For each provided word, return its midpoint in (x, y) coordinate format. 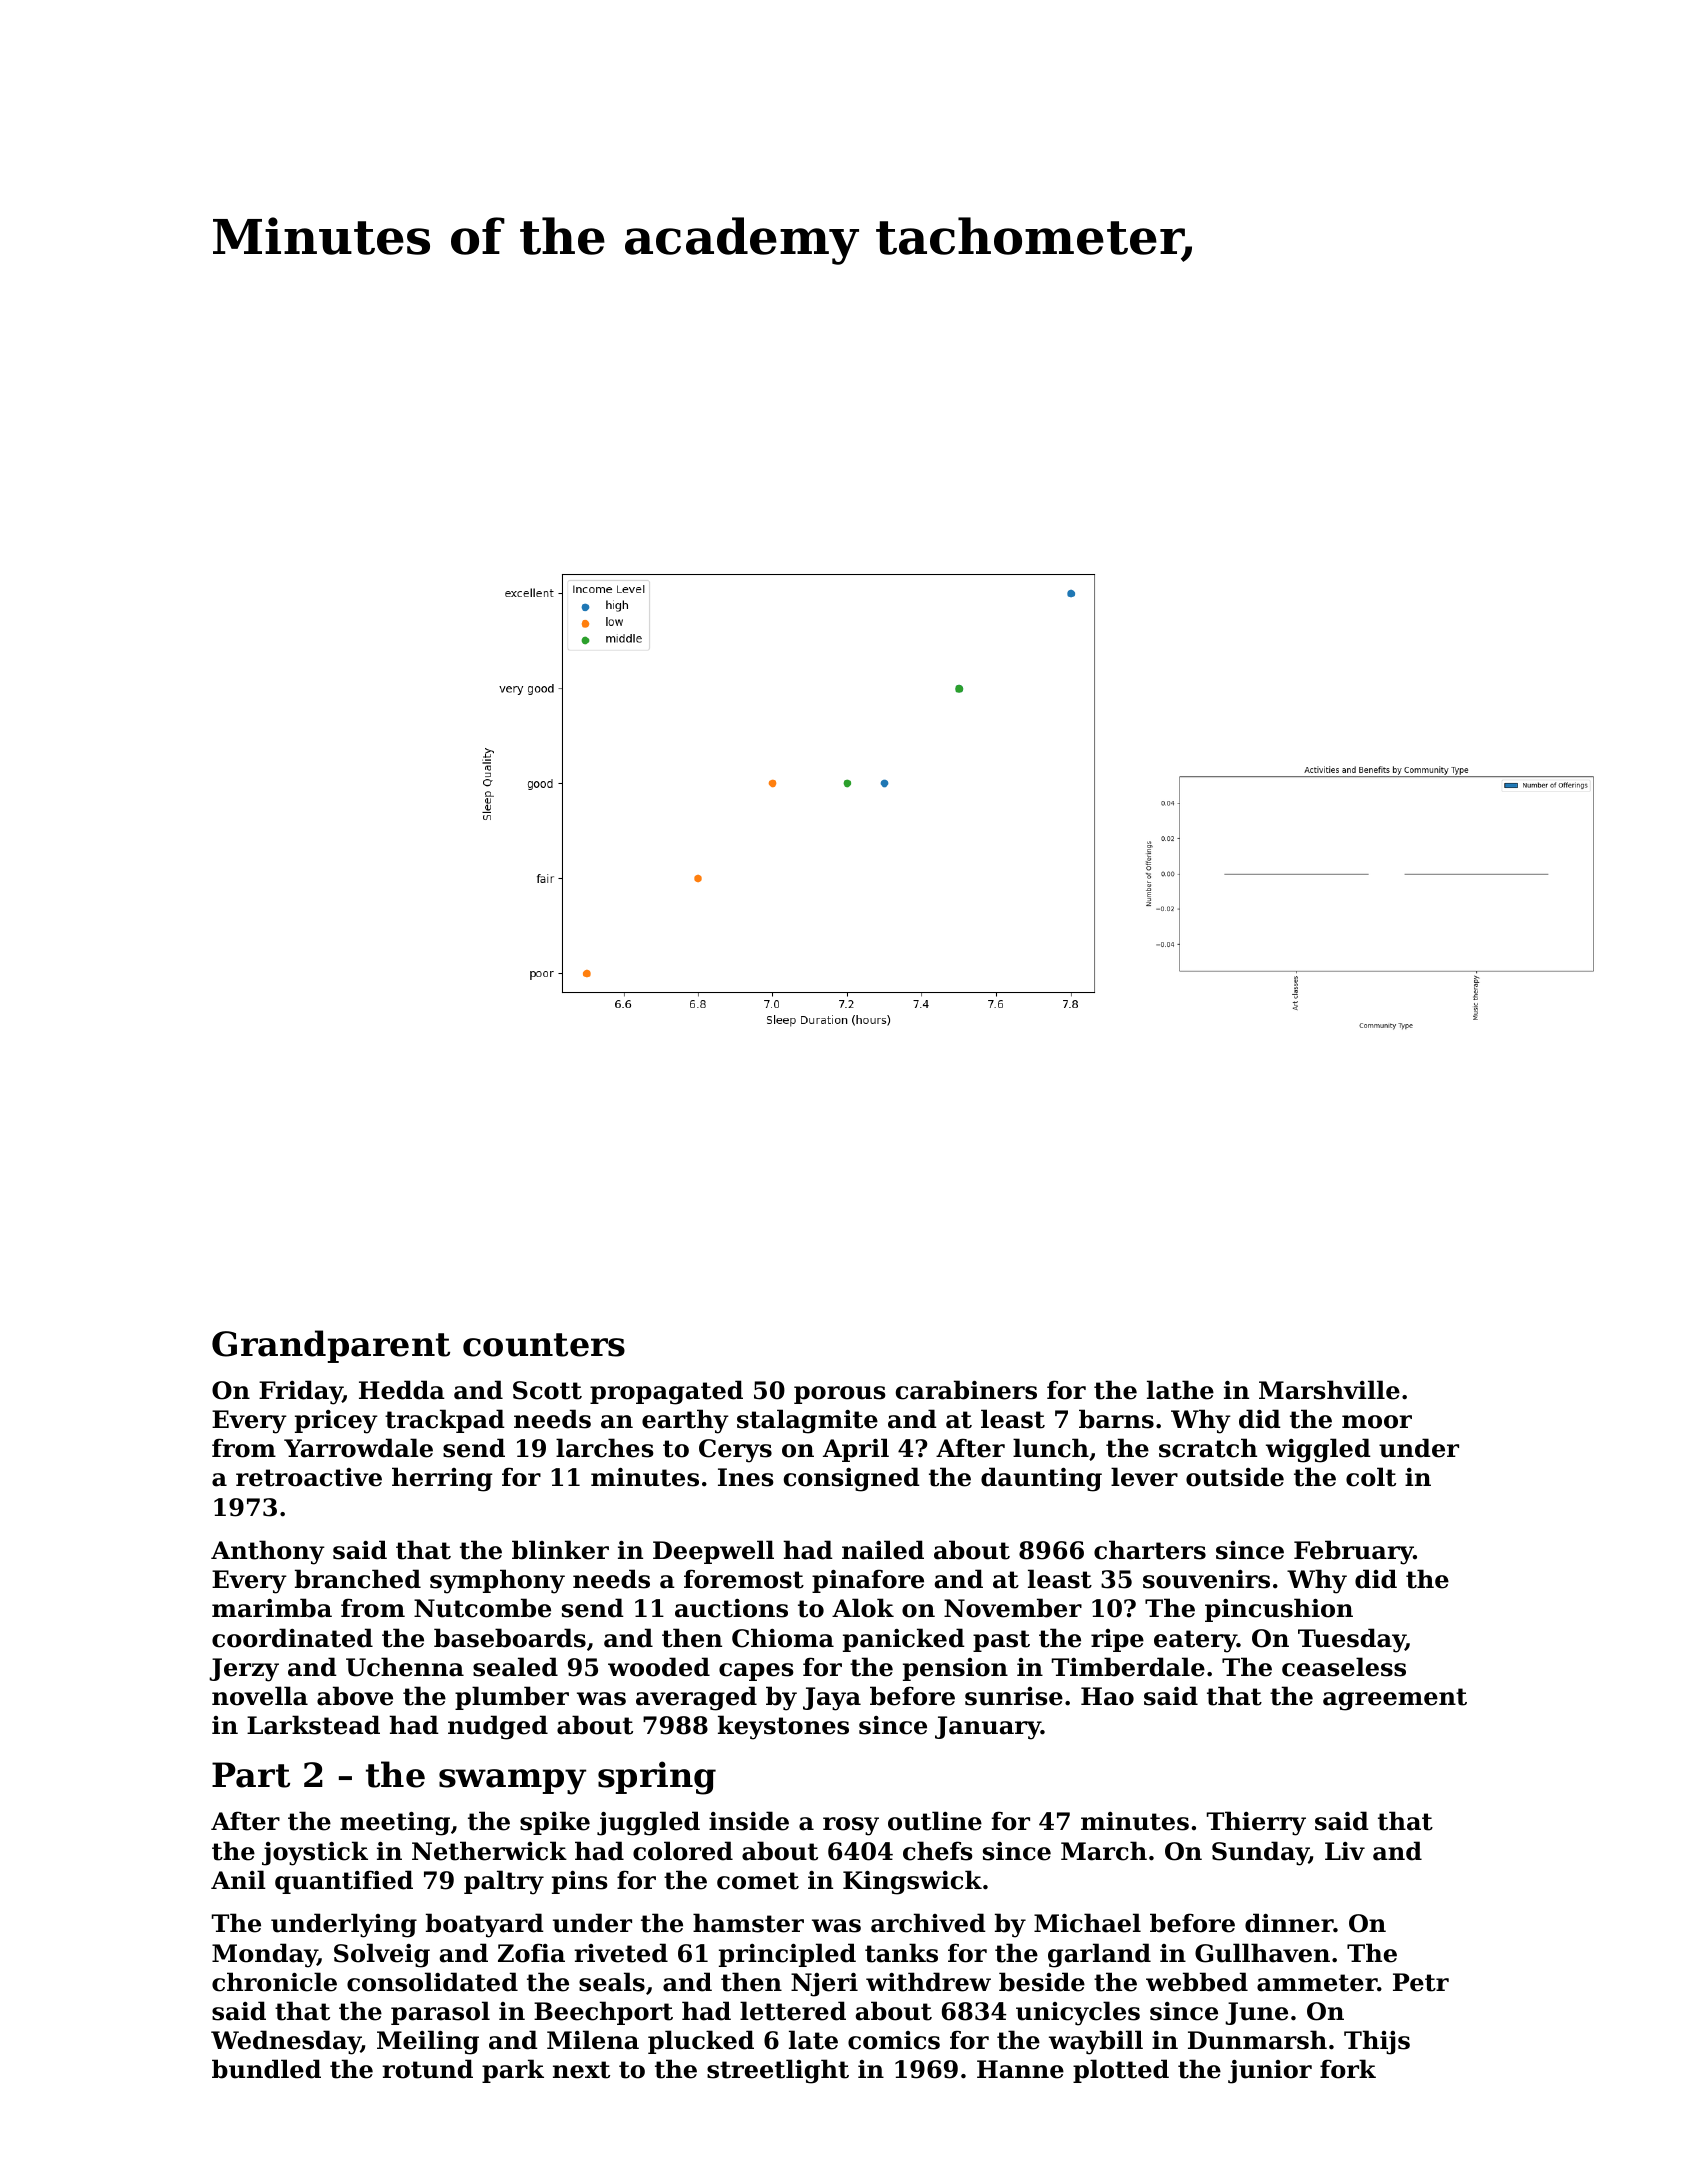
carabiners (966, 1390)
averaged (696, 1698)
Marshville (1329, 1390)
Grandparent (331, 1346)
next (581, 2070)
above (355, 1696)
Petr (1421, 1982)
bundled (266, 2069)
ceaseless (1344, 1667)
